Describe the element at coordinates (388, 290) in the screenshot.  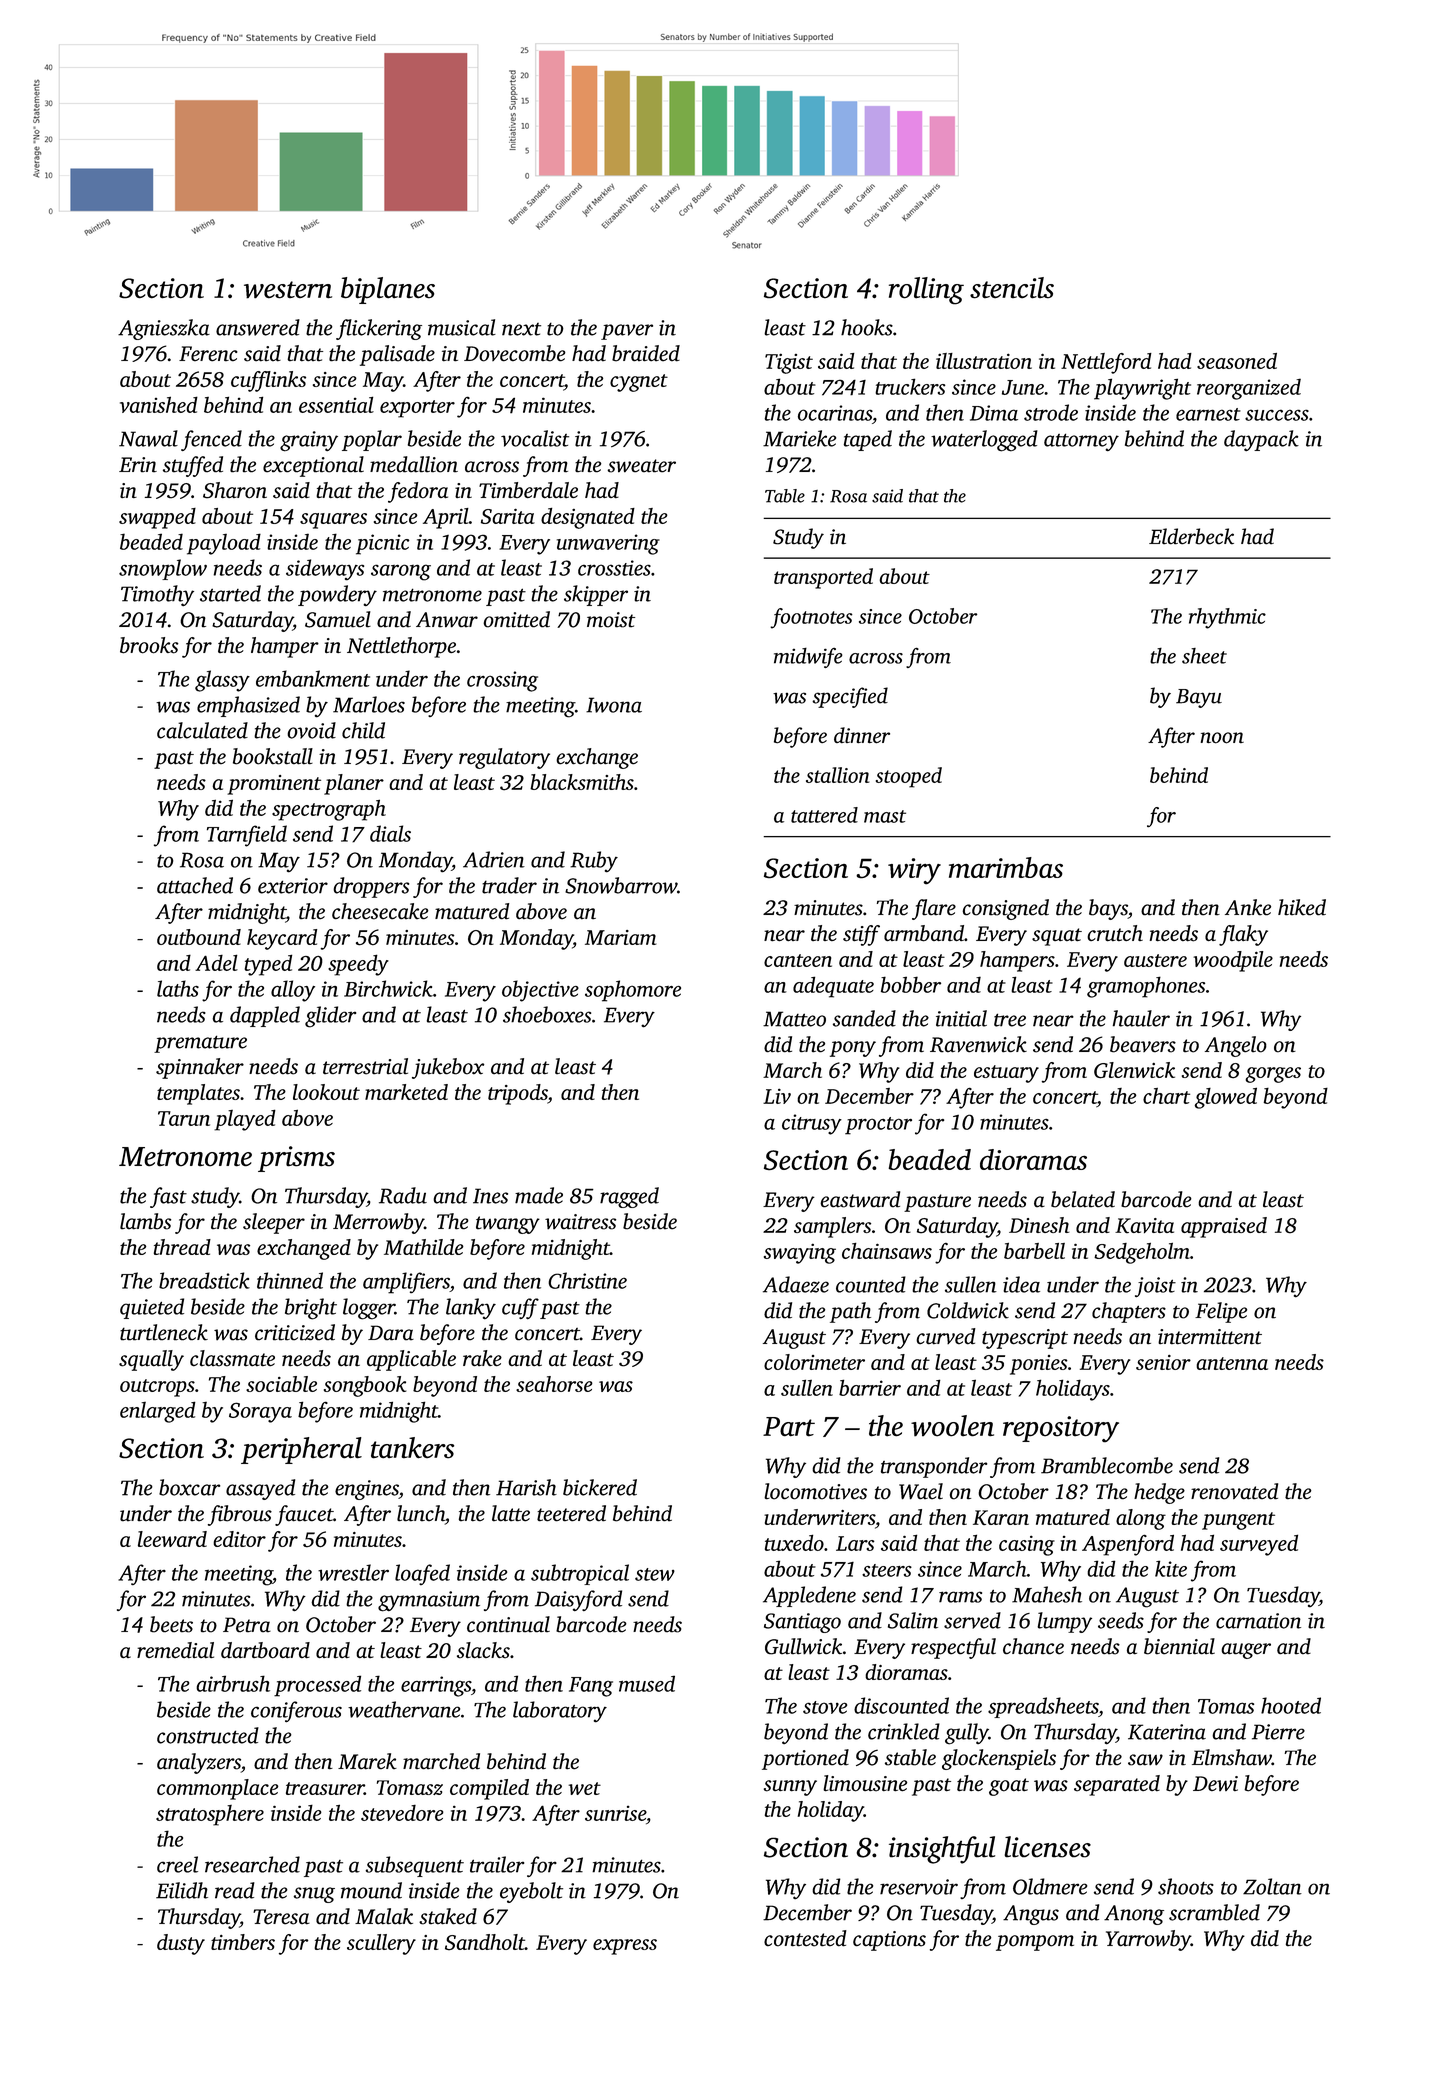
I see `biplanes` at that location.
